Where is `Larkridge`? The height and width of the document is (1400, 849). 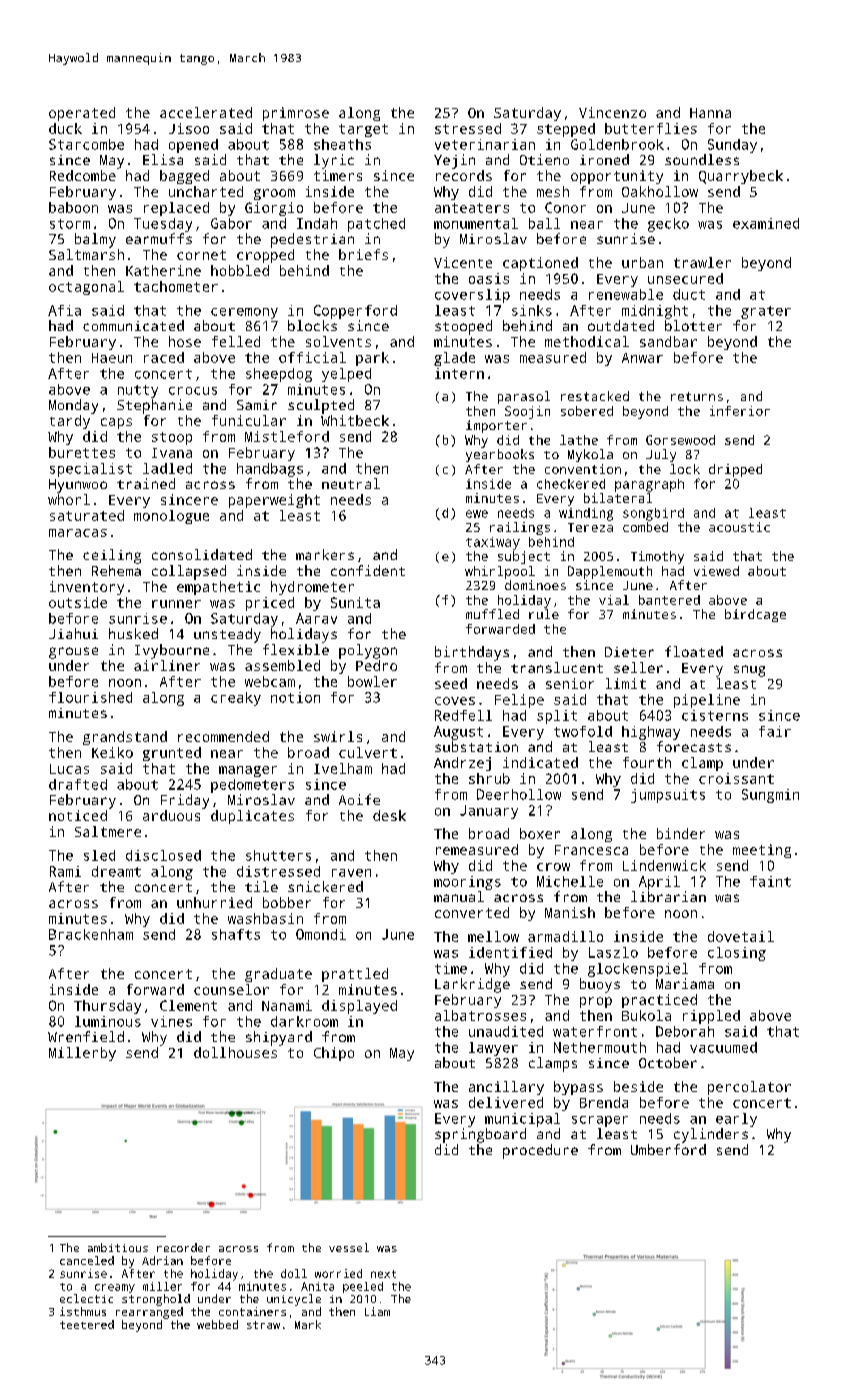
Larkridge is located at coordinates (472, 985).
